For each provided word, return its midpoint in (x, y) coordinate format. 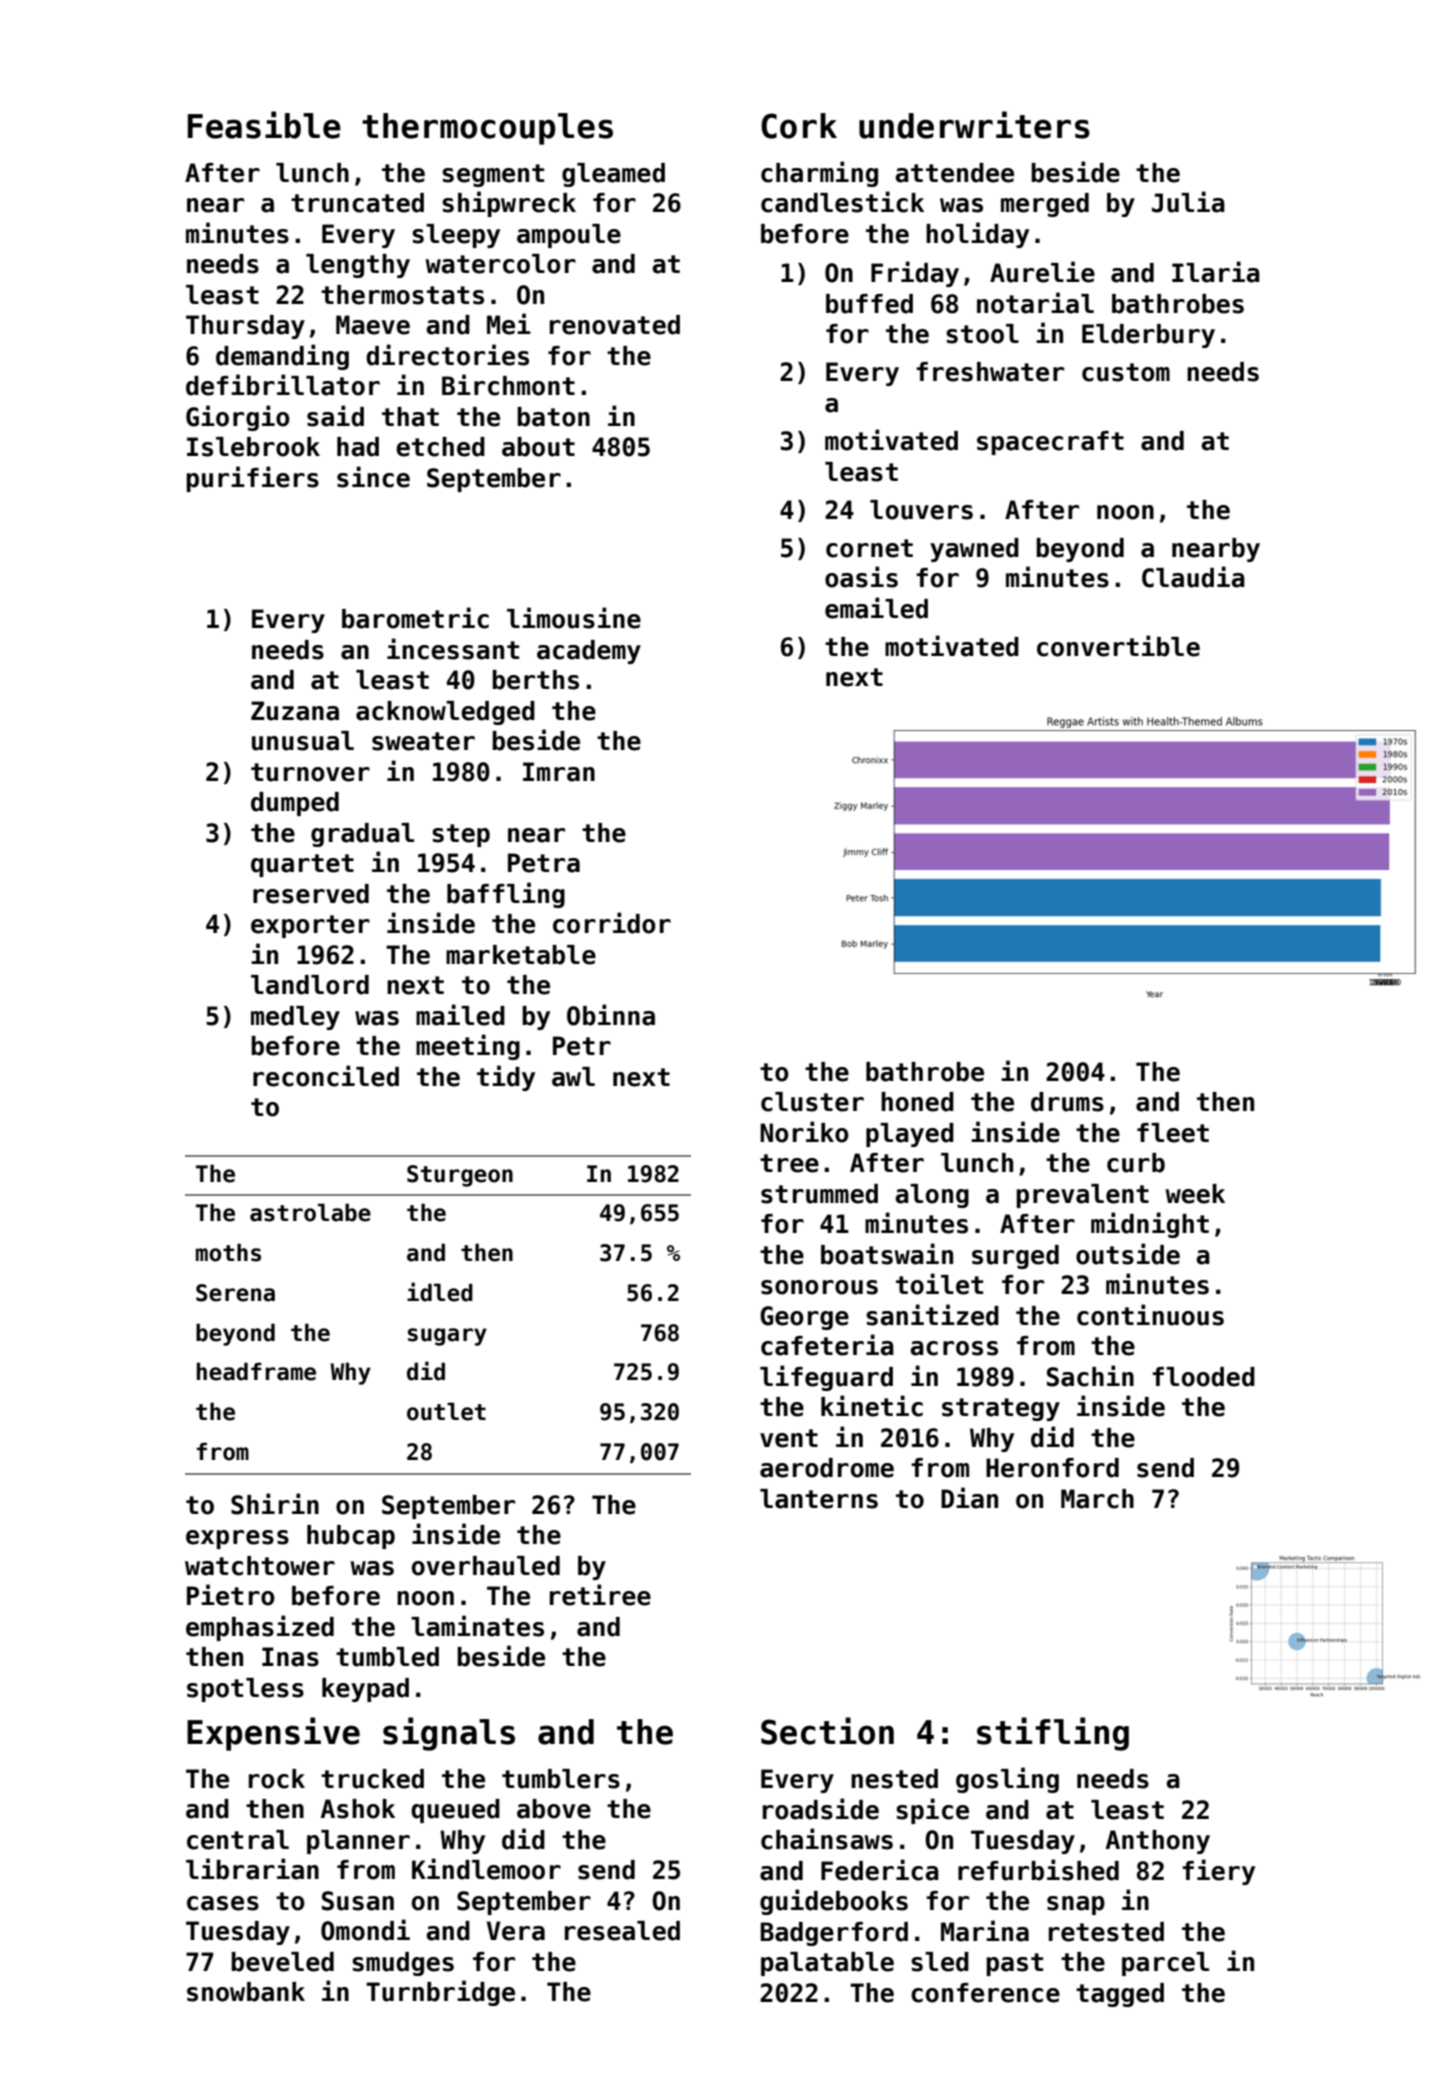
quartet (302, 865)
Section (827, 1731)
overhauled (486, 1566)
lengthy (358, 266)
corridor (612, 923)
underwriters (974, 125)
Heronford (1052, 1468)
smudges (403, 1964)
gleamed (613, 175)
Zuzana (295, 711)
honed (917, 1102)
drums (1067, 1102)
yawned (974, 550)
